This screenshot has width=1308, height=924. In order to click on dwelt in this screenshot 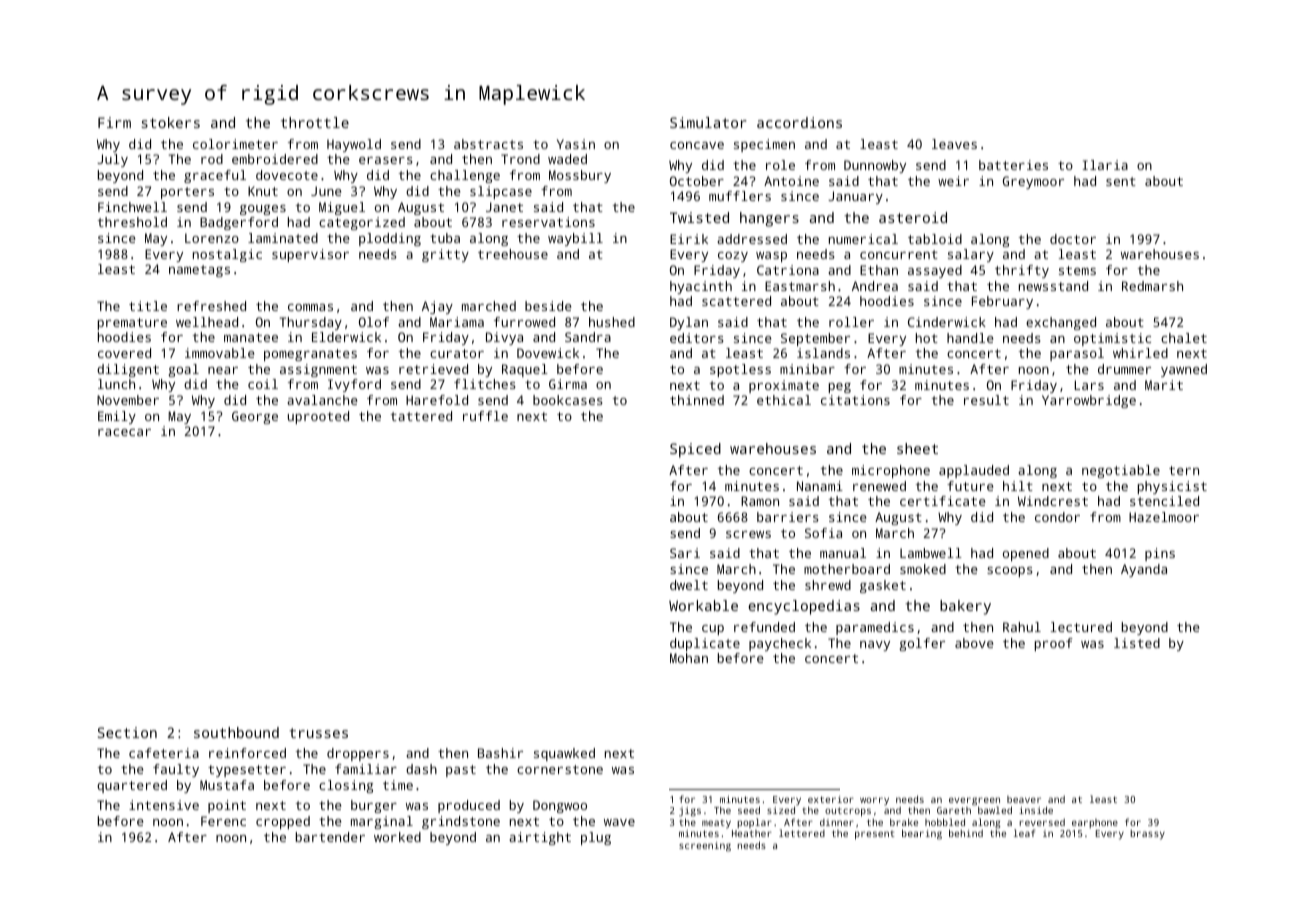, I will do `click(689, 585)`.
